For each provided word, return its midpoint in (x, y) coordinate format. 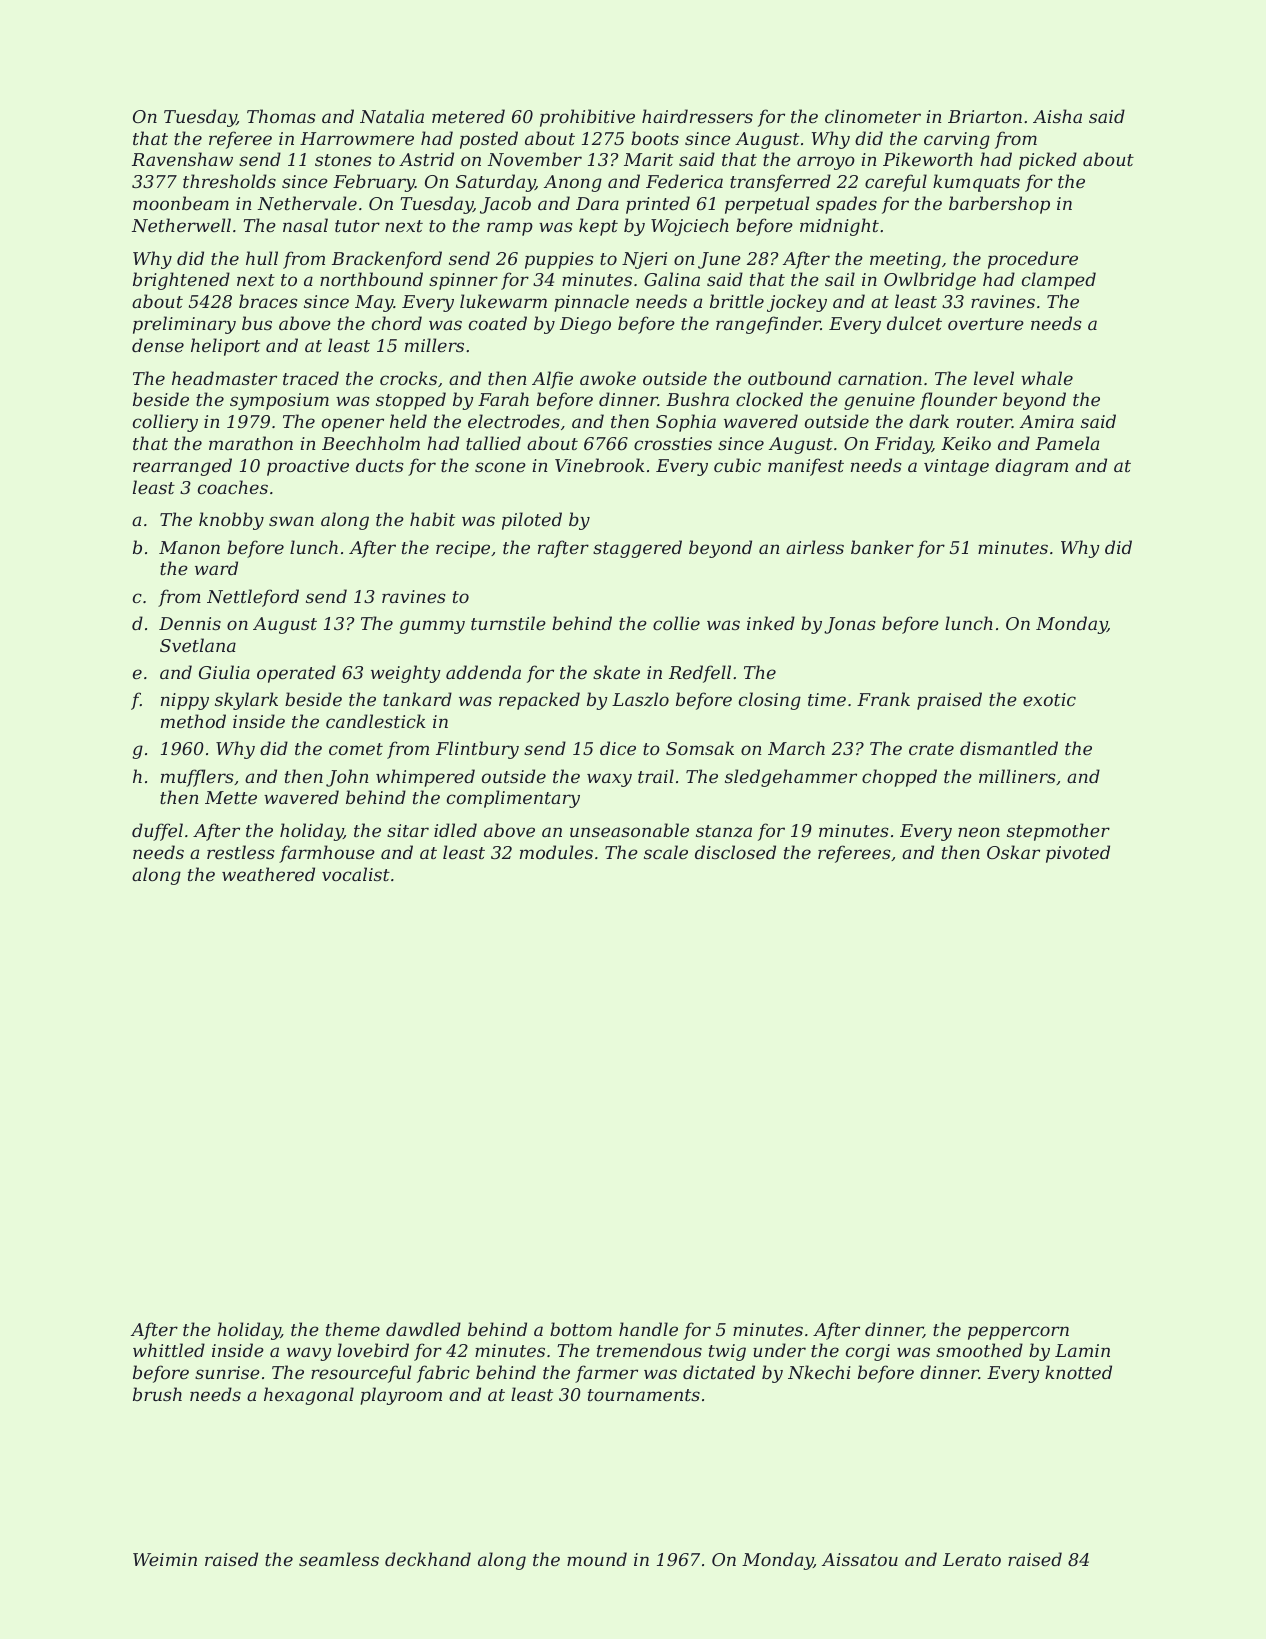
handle (648, 1329)
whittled (169, 1350)
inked (771, 623)
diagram (1031, 467)
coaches (233, 487)
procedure (1033, 260)
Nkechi (819, 1372)
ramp (510, 229)
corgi (868, 1352)
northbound (371, 279)
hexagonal (309, 1396)
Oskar (1013, 852)
